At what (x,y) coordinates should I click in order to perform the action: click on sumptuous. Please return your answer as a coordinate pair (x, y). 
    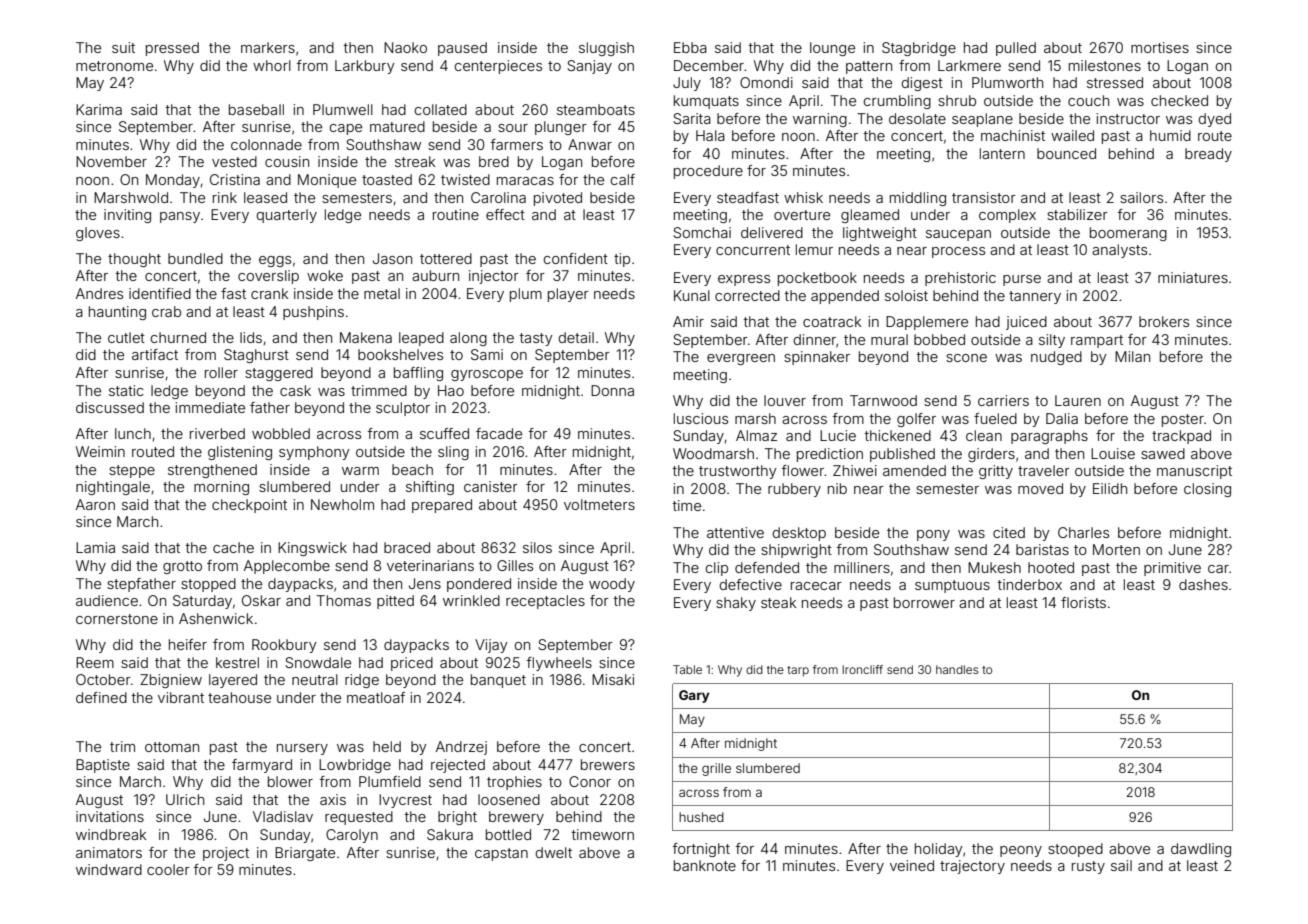
    Looking at the image, I should click on (952, 586).
